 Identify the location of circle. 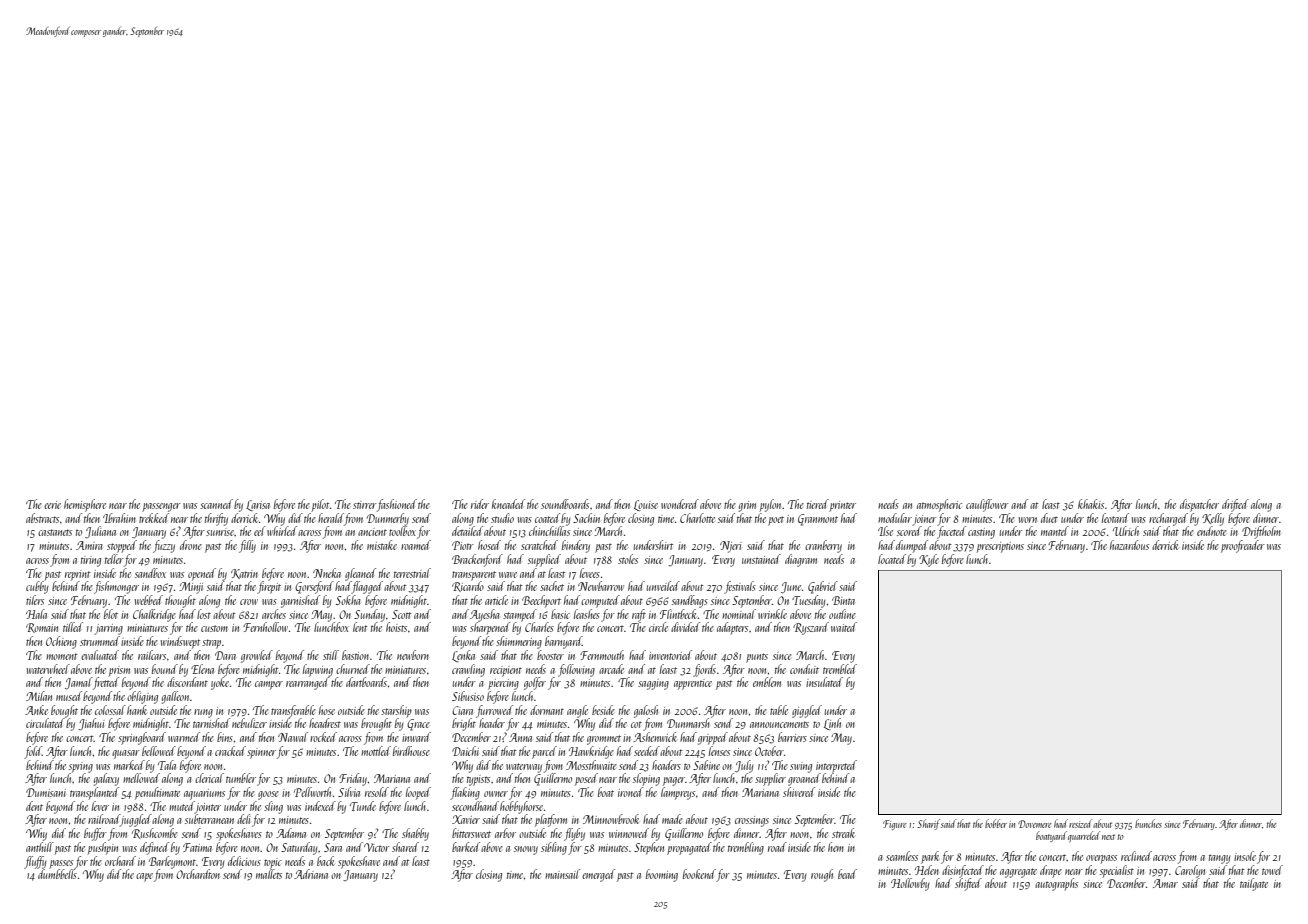
(658, 627).
